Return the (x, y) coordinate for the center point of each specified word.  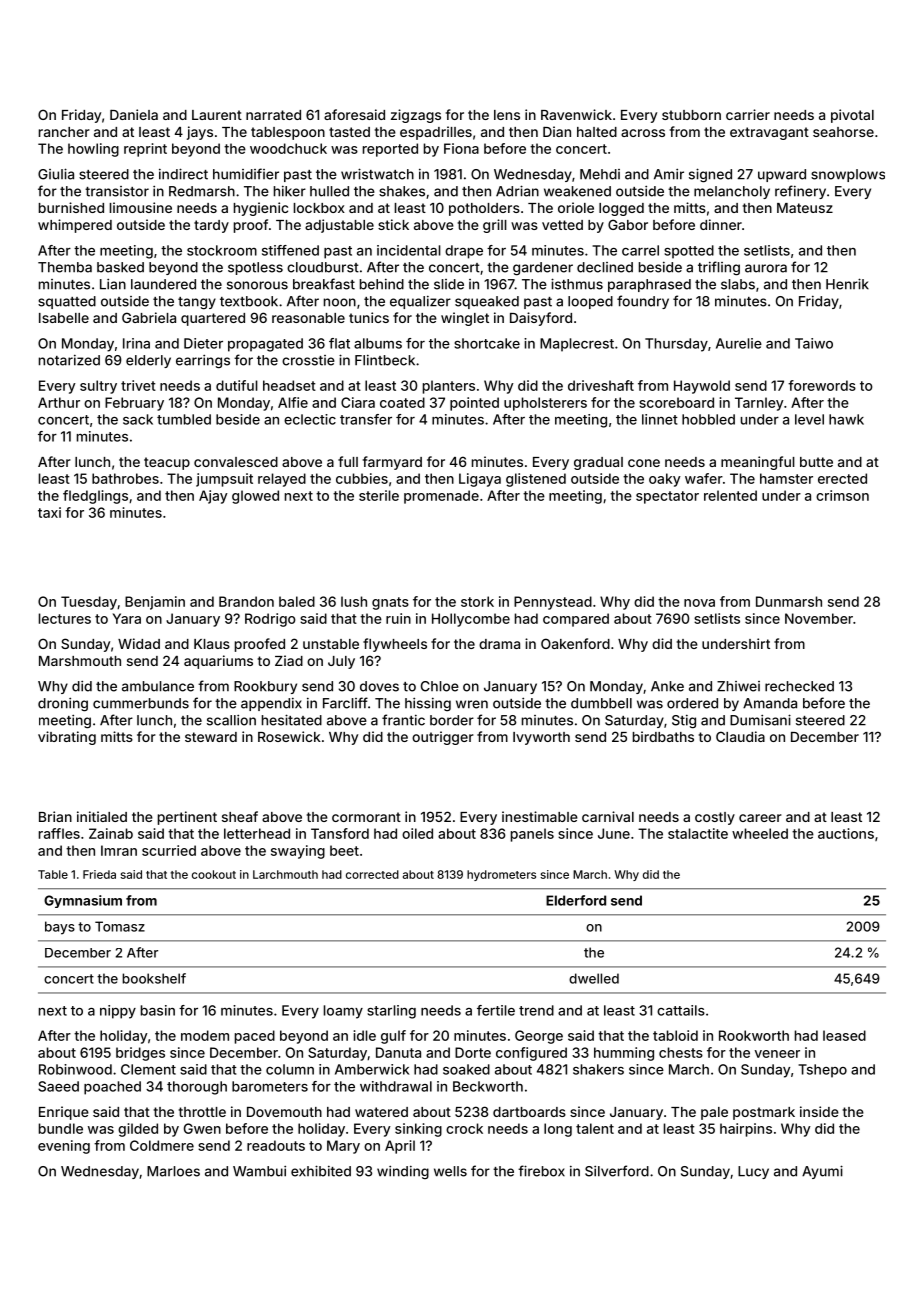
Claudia (740, 736)
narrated (273, 115)
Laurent (217, 115)
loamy (343, 1012)
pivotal (852, 116)
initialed (102, 816)
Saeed (58, 1086)
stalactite (698, 833)
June (614, 833)
